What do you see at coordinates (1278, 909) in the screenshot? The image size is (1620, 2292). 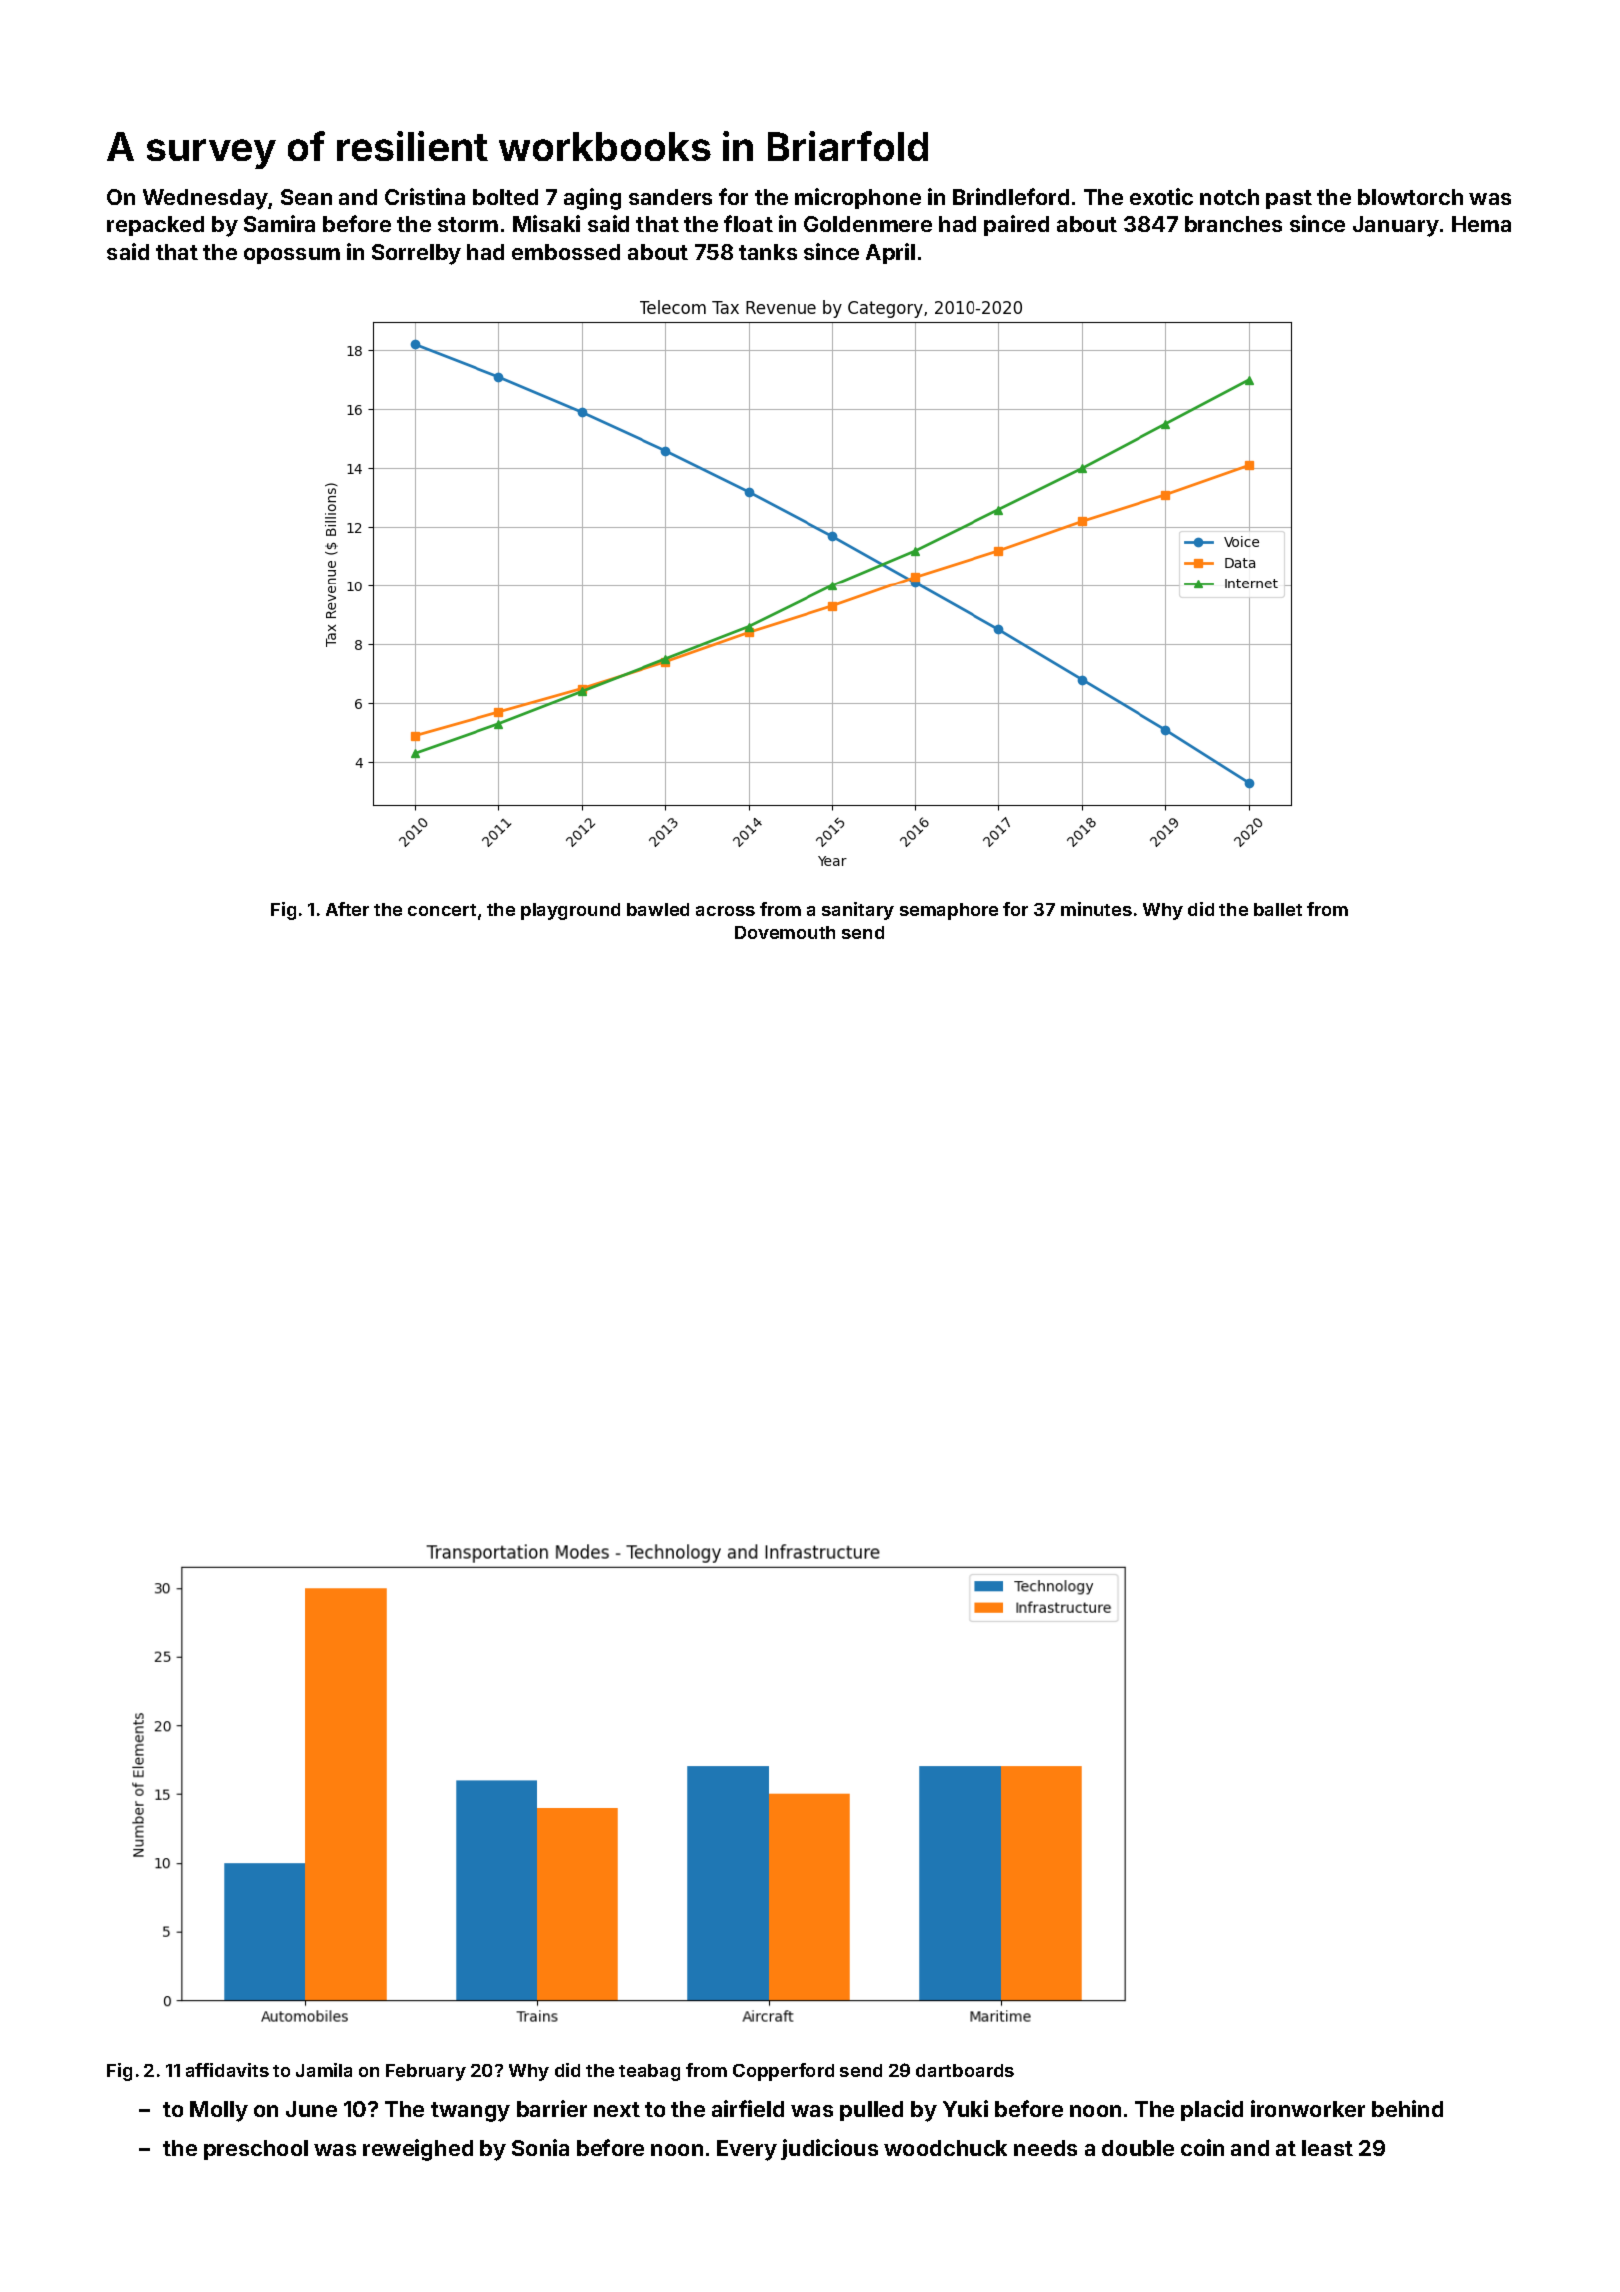 I see `ballet` at bounding box center [1278, 909].
